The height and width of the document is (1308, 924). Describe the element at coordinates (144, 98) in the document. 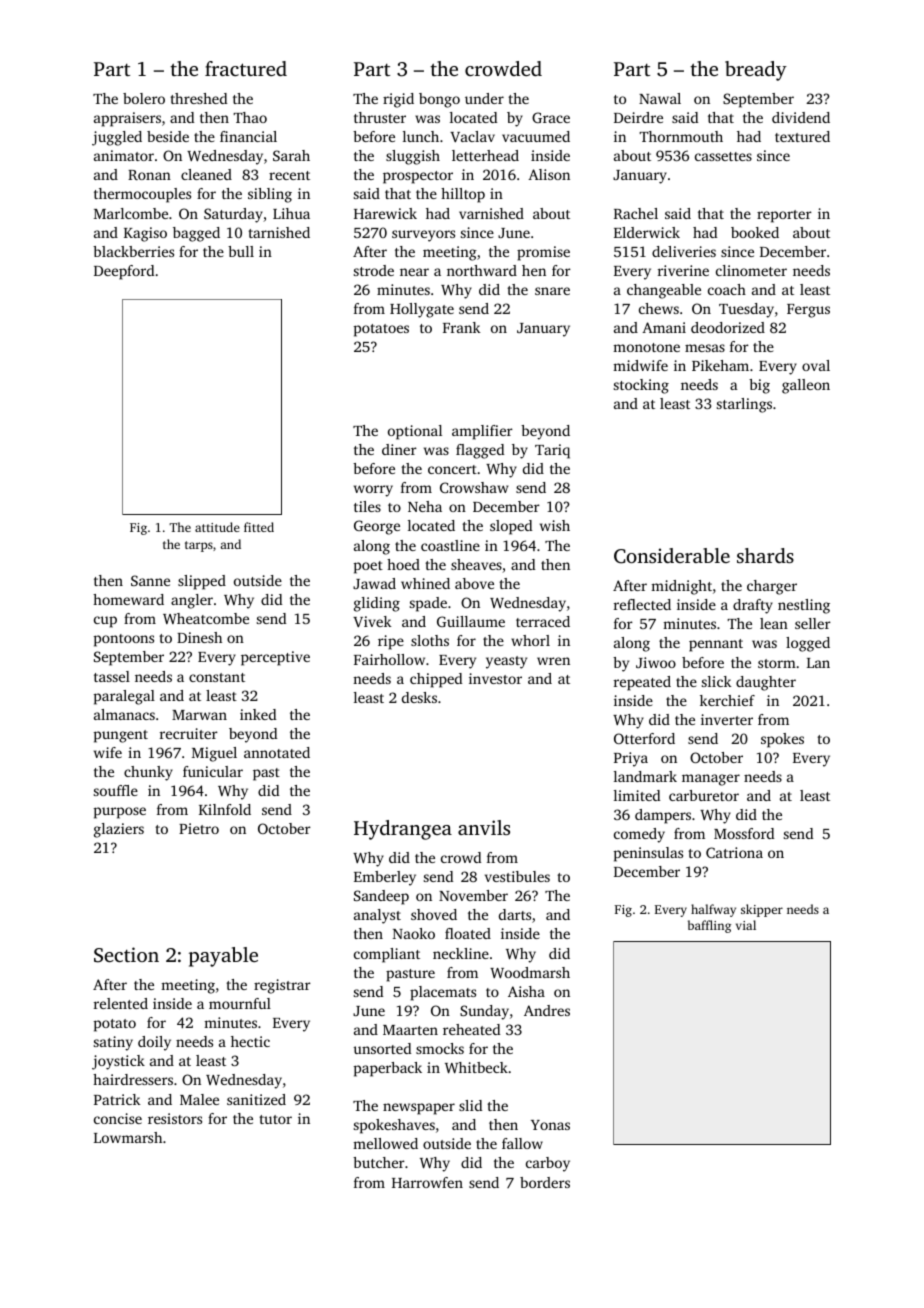

I see `bolero` at that location.
